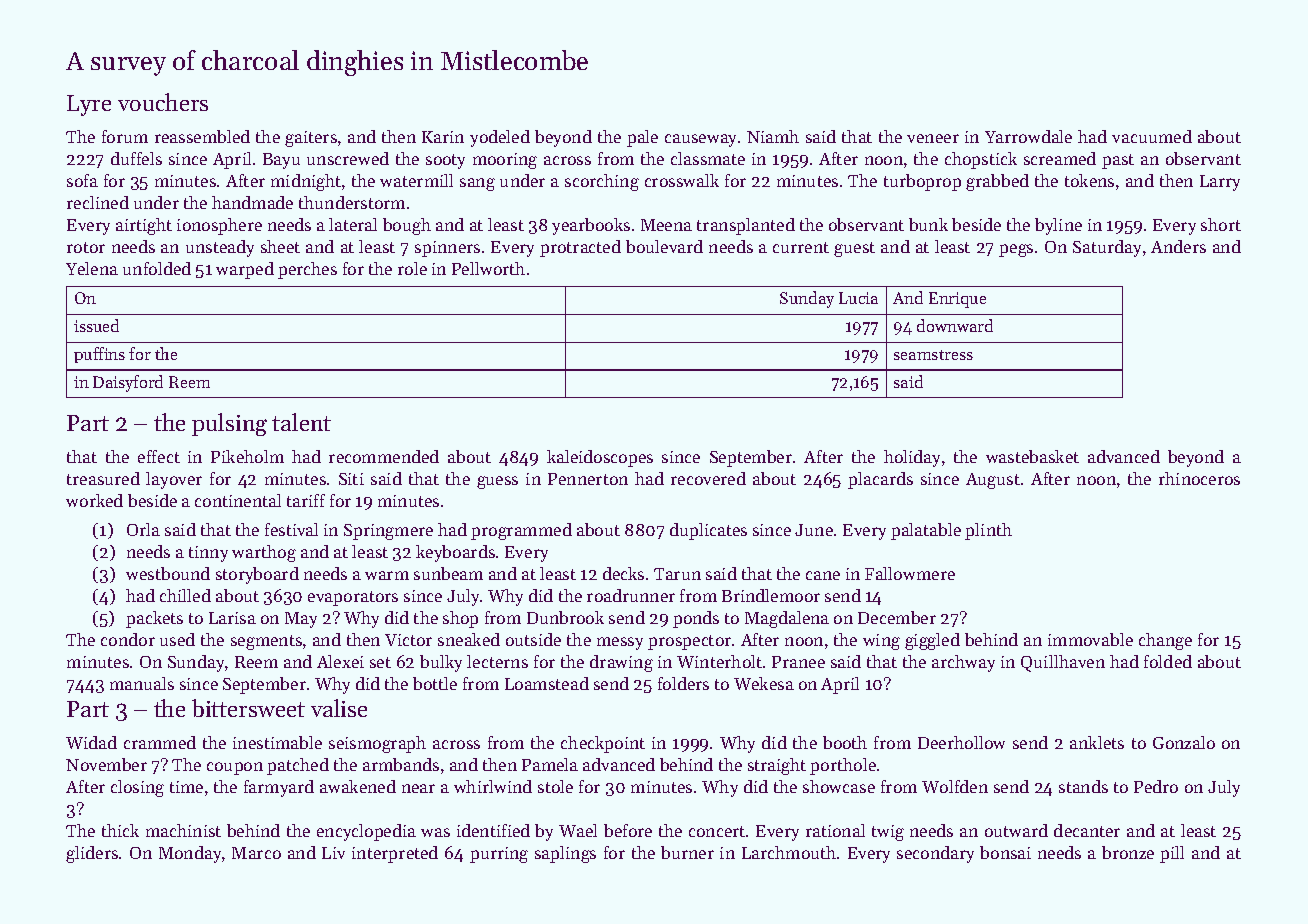 The height and width of the screenshot is (924, 1308). Describe the element at coordinates (311, 139) in the screenshot. I see `gaiters` at that location.
